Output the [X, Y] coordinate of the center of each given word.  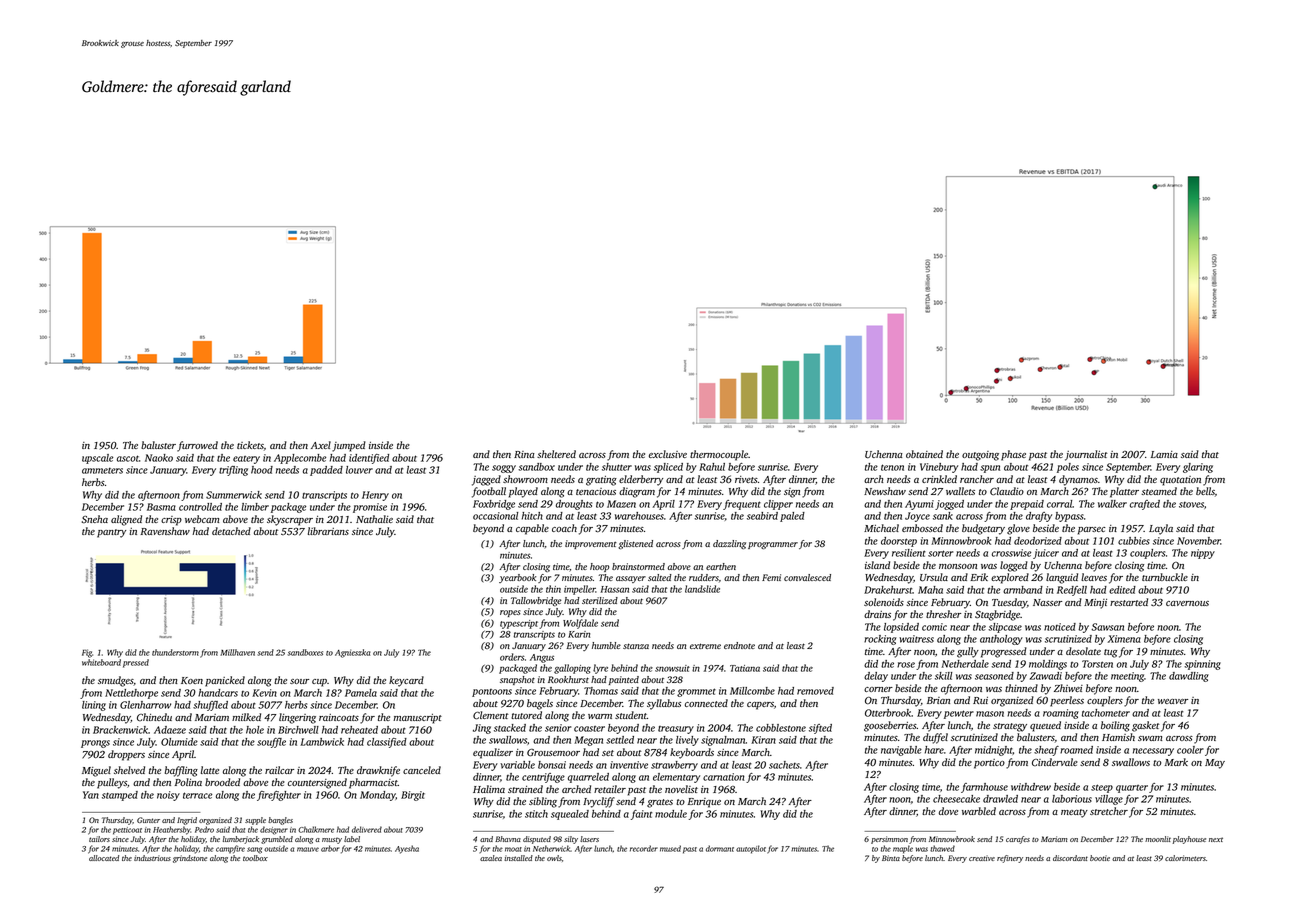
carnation [724, 777]
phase [1013, 455]
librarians [328, 531]
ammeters [102, 470]
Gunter [148, 820]
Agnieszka [353, 653]
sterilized [600, 600]
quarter [1132, 789]
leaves [1094, 577]
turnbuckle [1165, 577]
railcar [279, 770]
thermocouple [719, 455]
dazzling [729, 544]
